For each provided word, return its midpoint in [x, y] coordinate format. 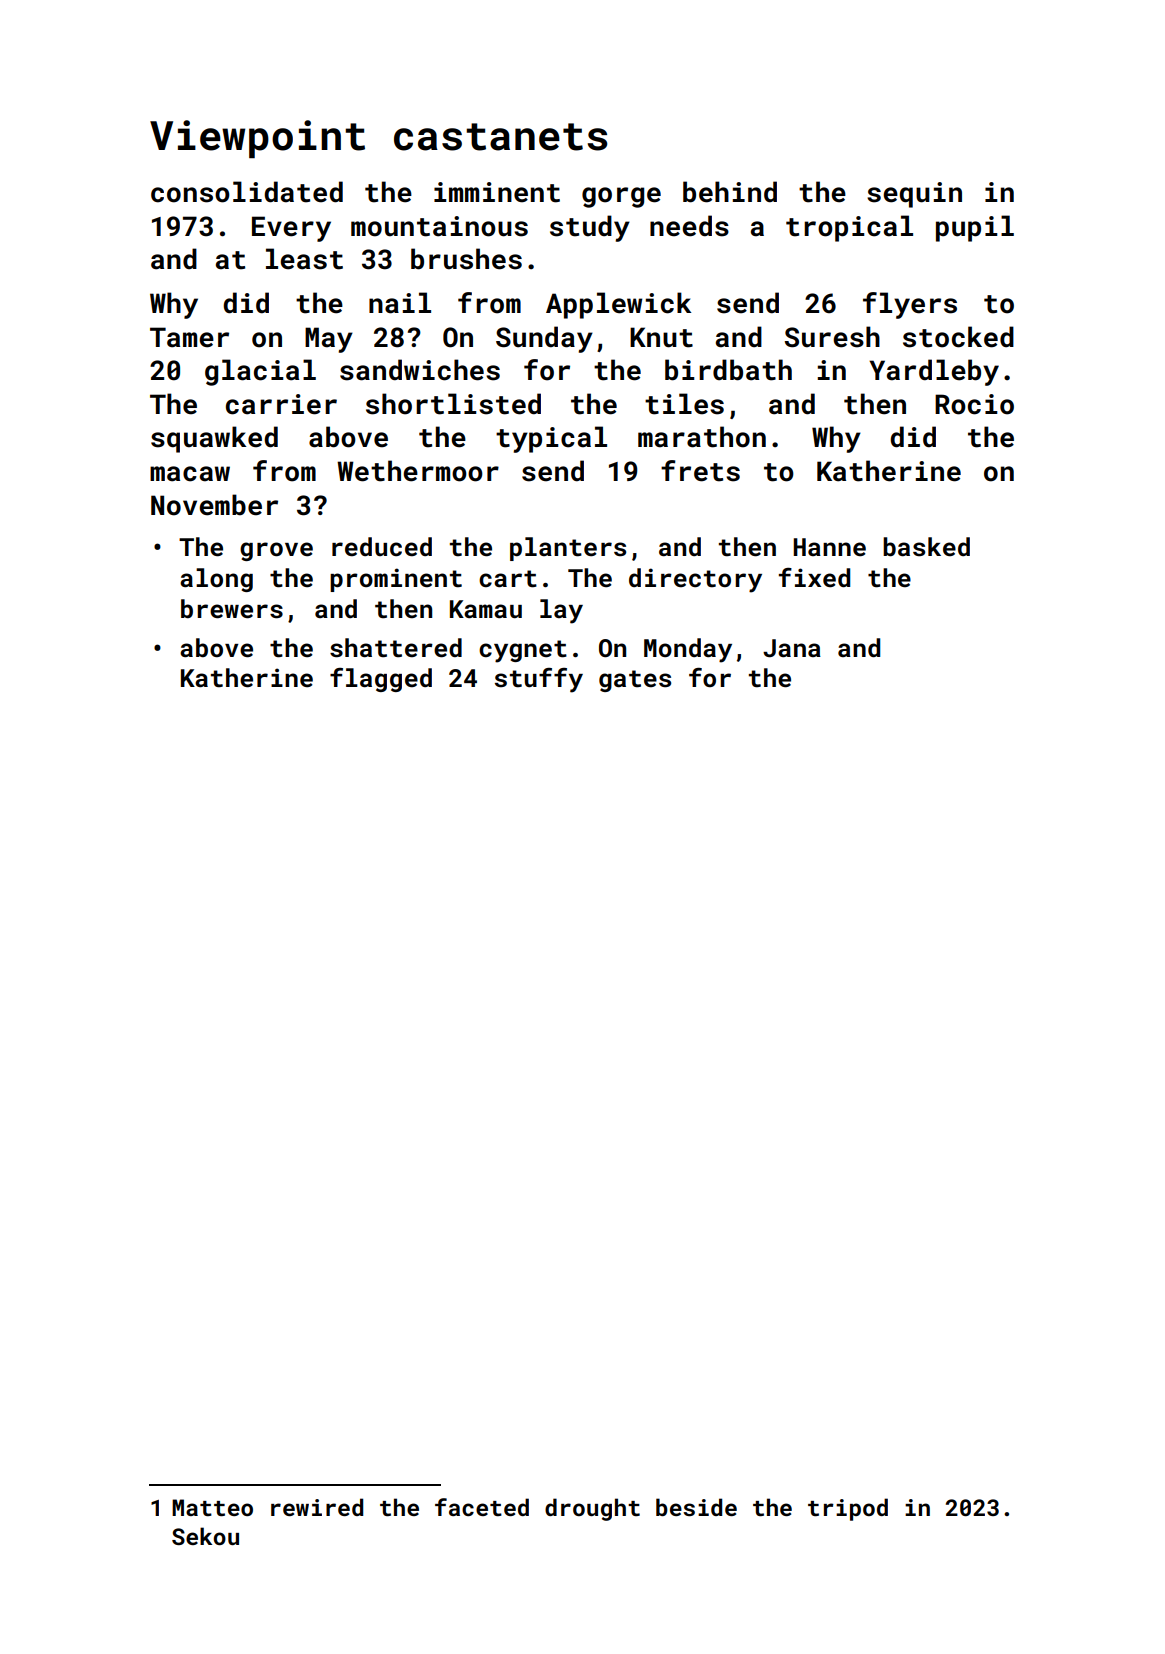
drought [592, 1509]
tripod [848, 1509]
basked [926, 547]
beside [696, 1507]
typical [551, 439]
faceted [482, 1507]
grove [276, 551]
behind [730, 192]
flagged [381, 680]
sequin [914, 195]
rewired [317, 1507]
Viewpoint [257, 139]
